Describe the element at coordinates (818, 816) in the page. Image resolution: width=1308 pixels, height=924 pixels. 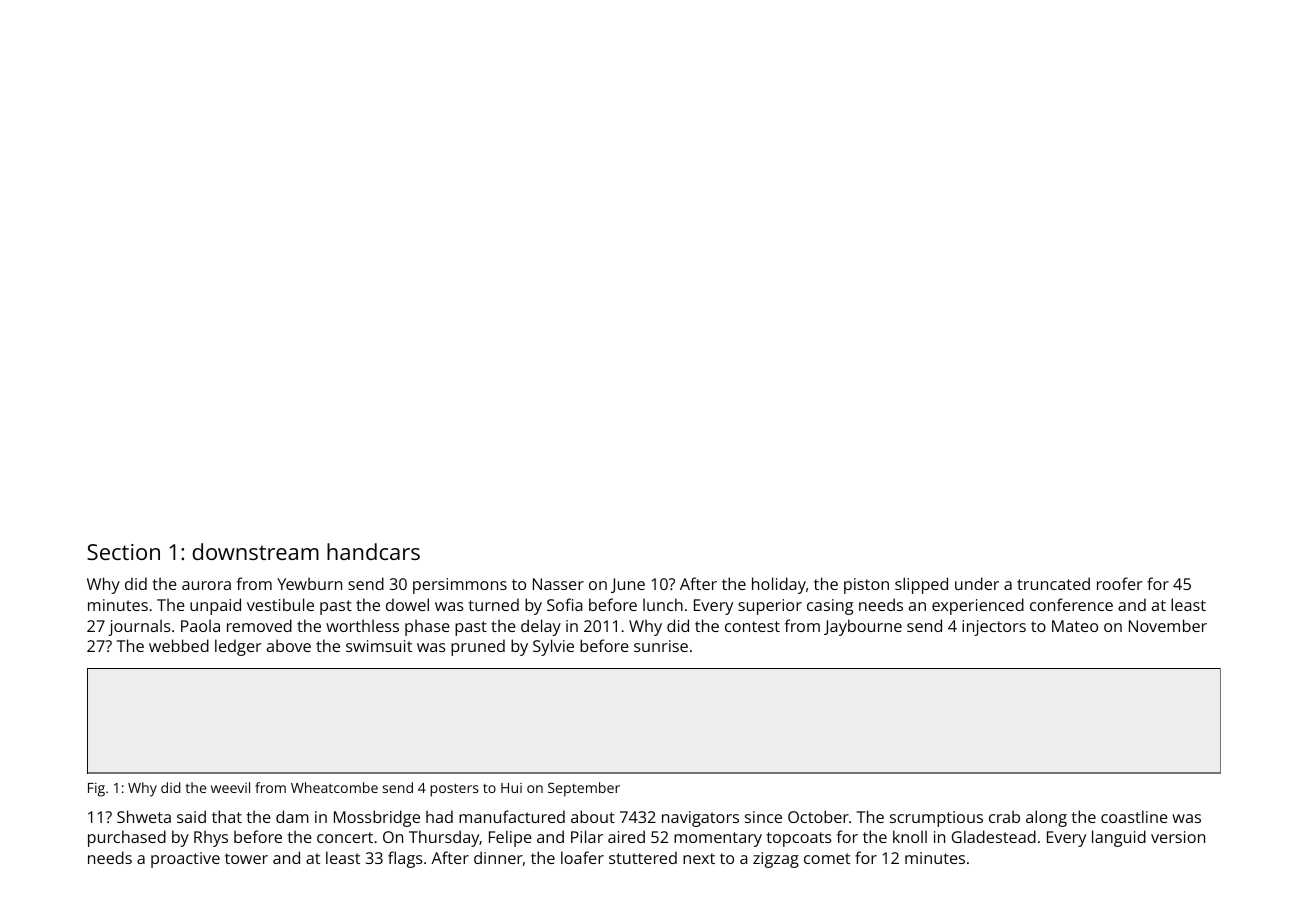
I see `October` at that location.
